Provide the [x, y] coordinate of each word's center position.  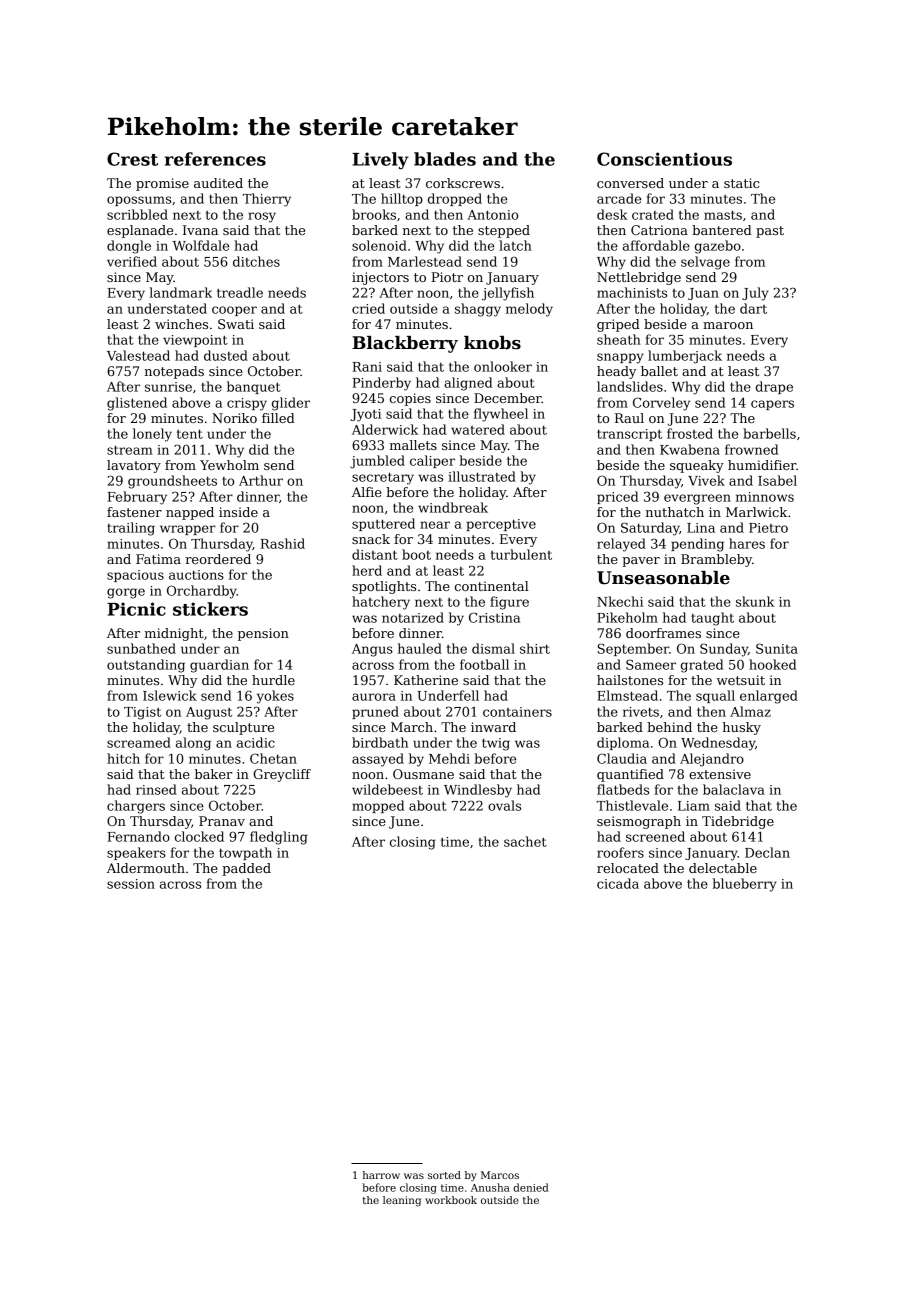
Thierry [267, 200]
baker [213, 774]
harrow [381, 1175]
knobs [492, 343]
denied [531, 1187]
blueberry [745, 885]
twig [496, 744]
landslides [630, 386]
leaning [402, 1201]
